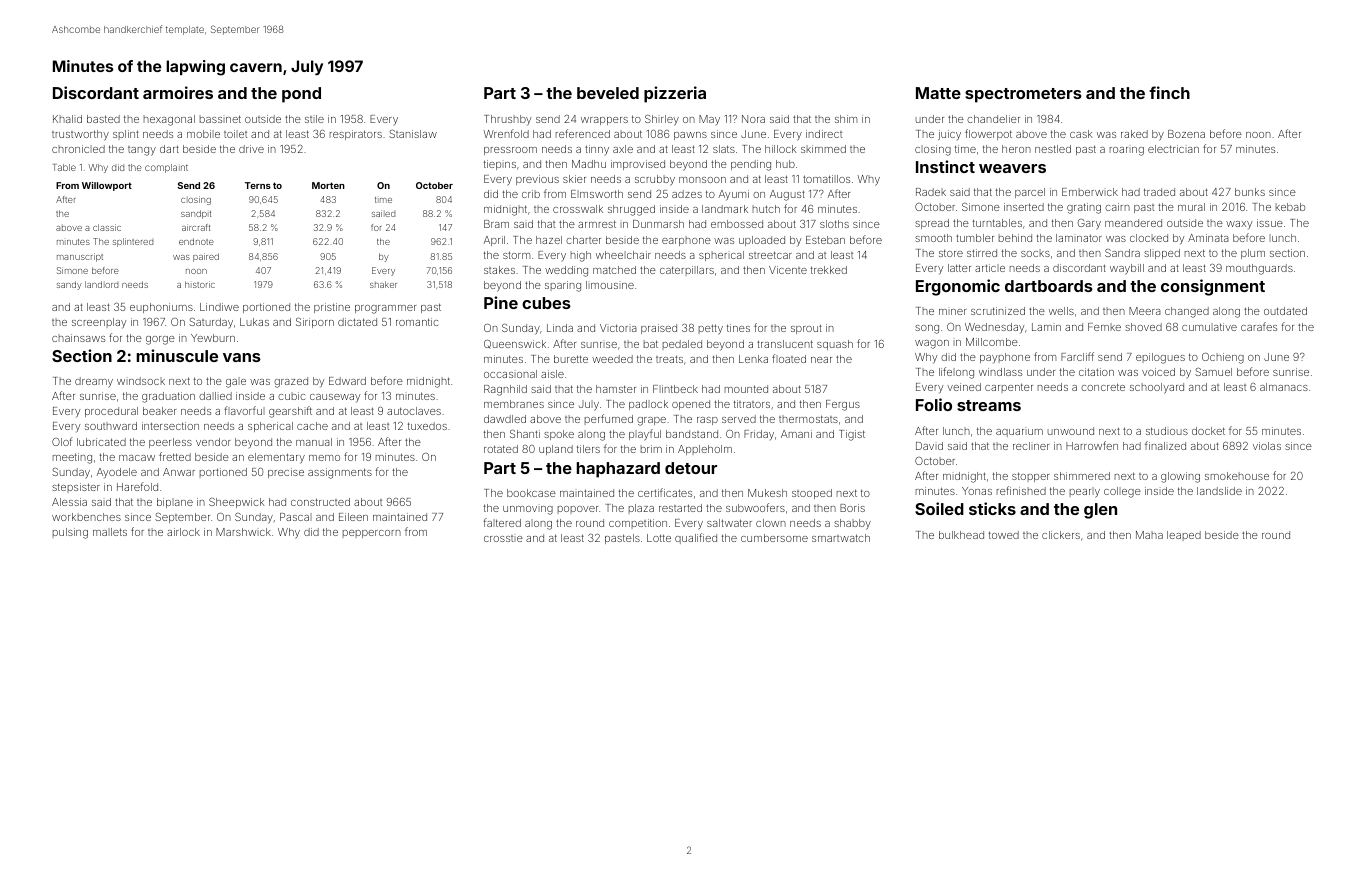 This document has height=887, width=1372. I want to click on aquarium, so click(1019, 433).
